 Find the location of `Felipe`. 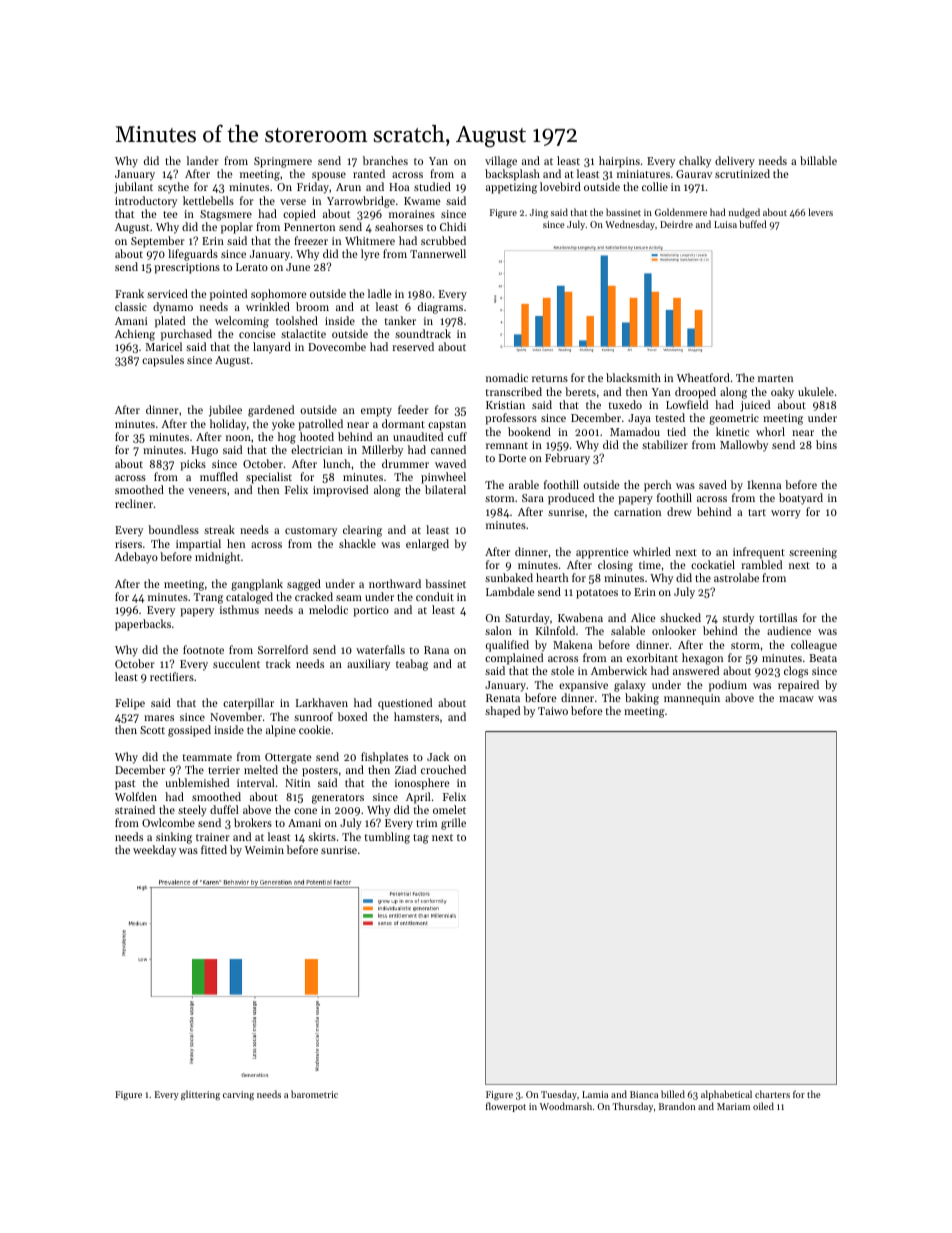

Felipe is located at coordinates (130, 704).
